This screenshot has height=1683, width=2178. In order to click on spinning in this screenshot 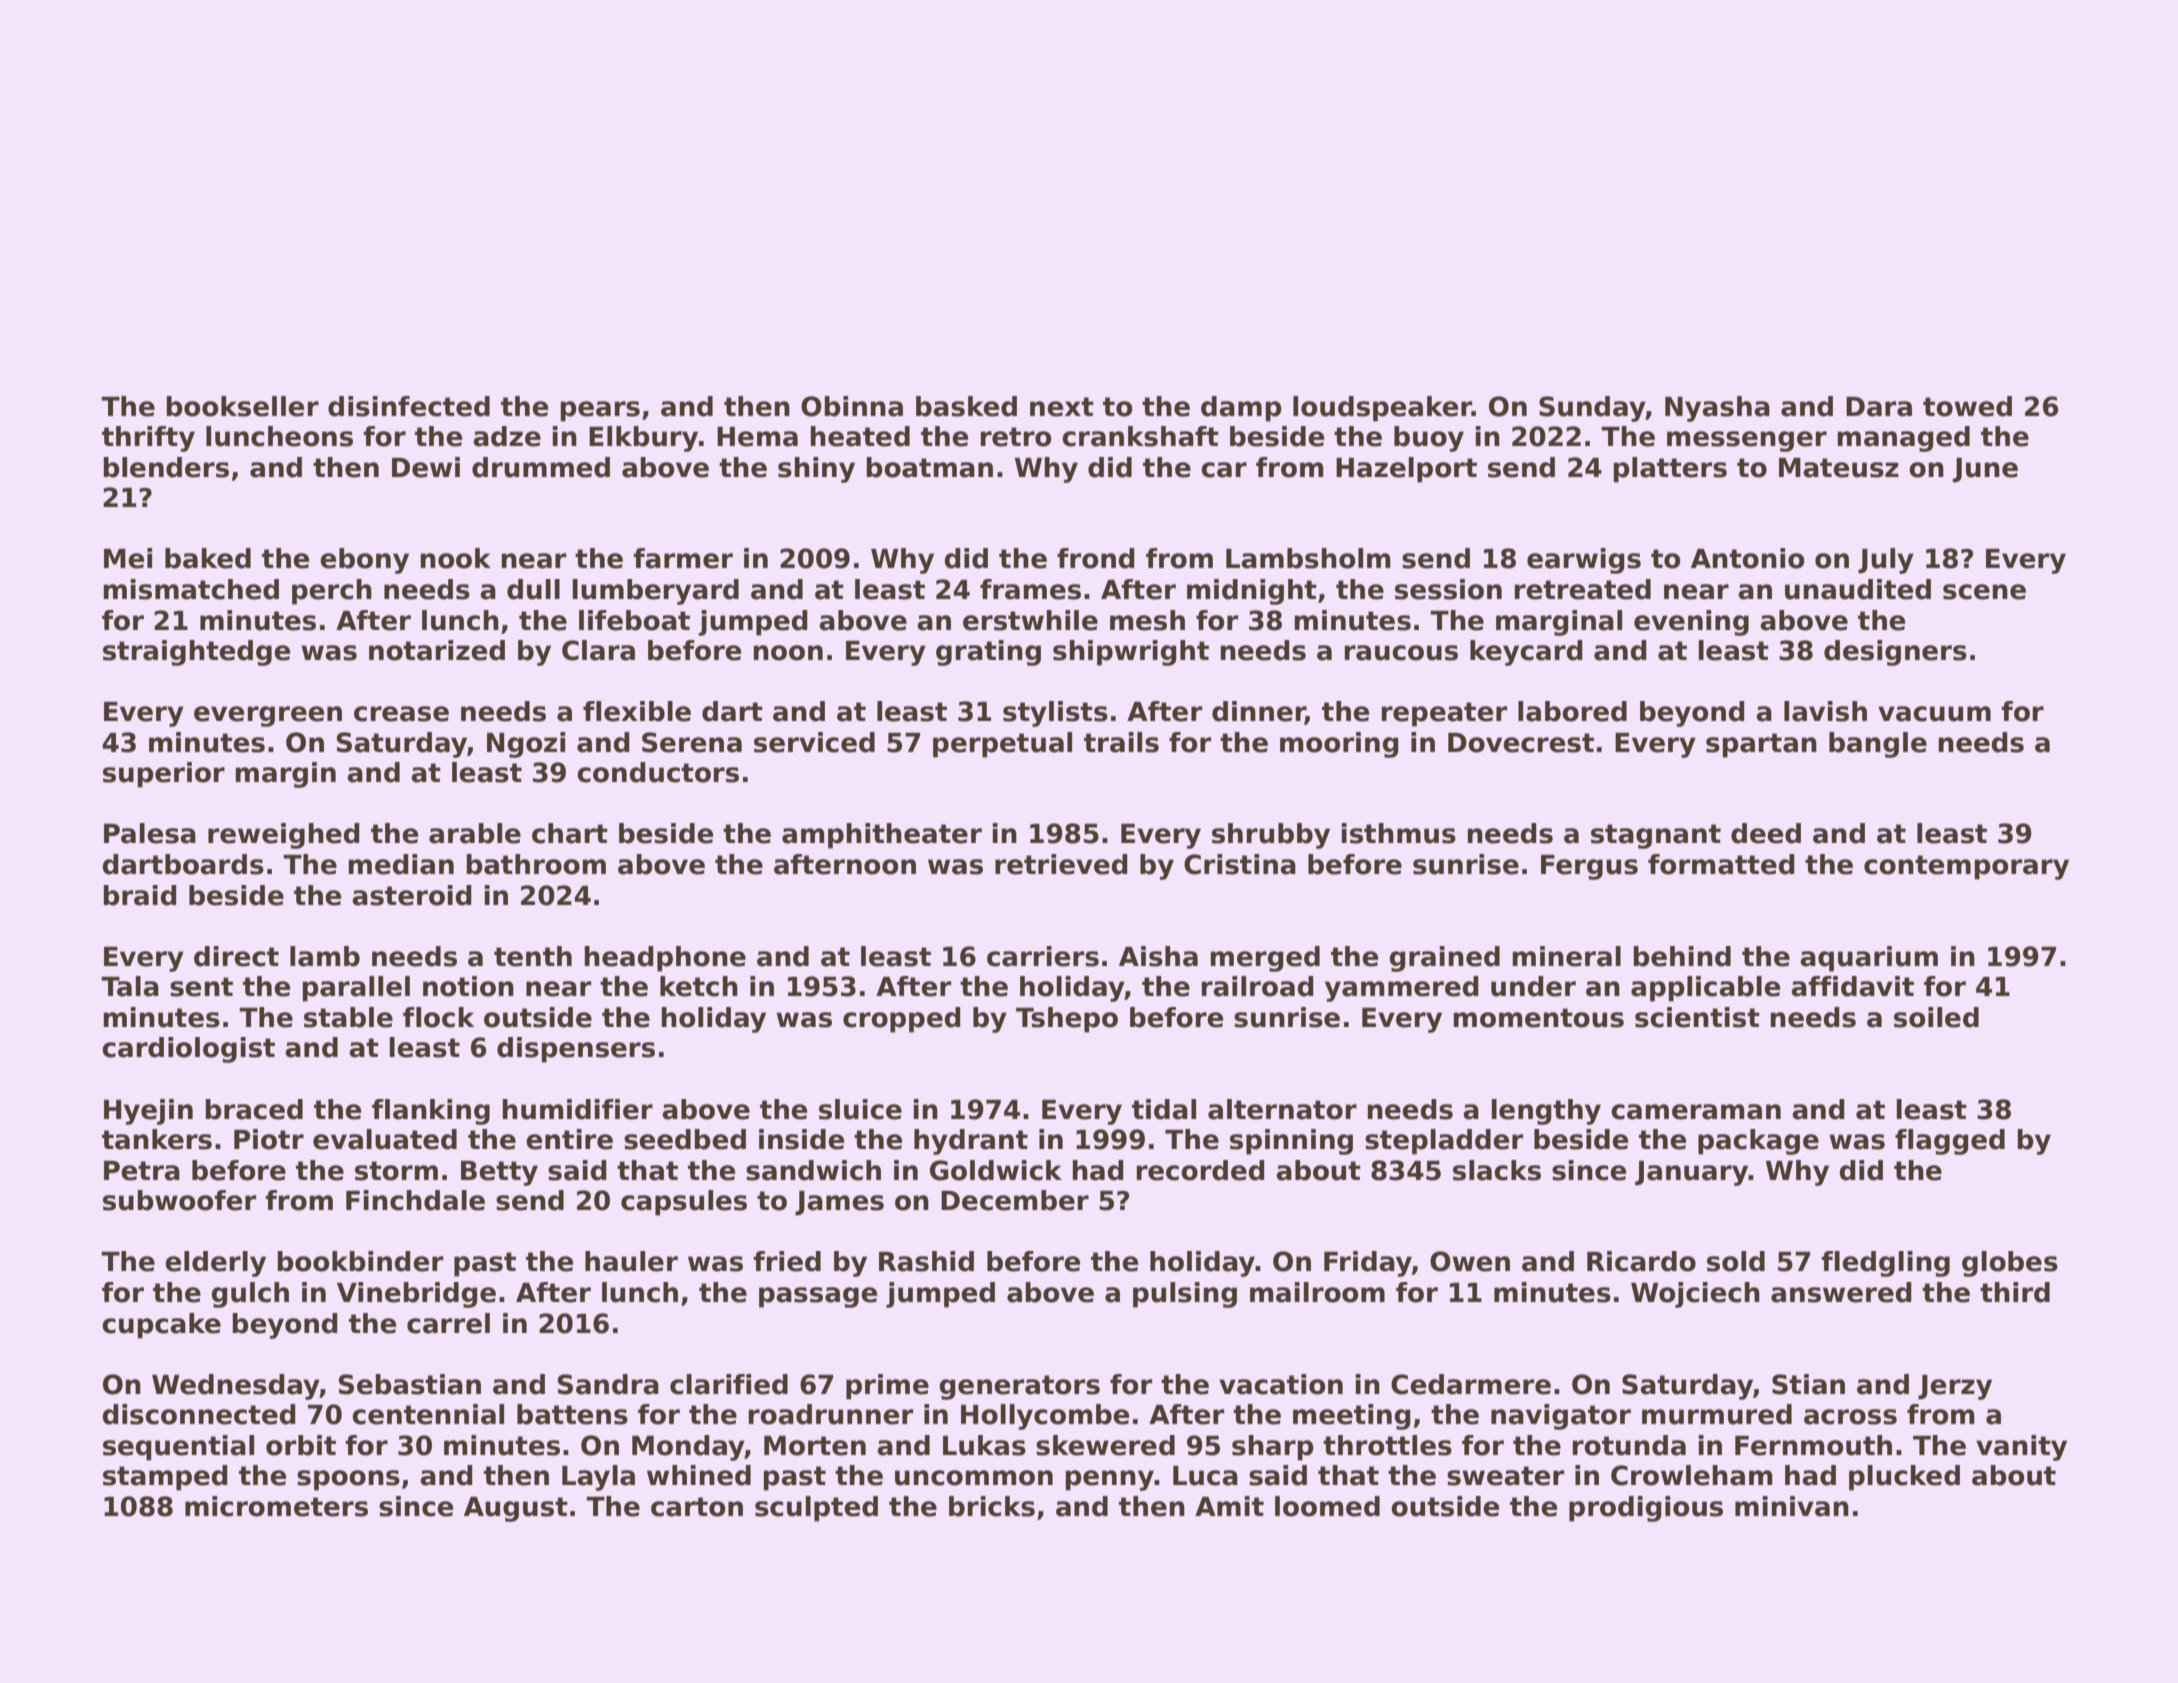, I will do `click(1291, 1142)`.
